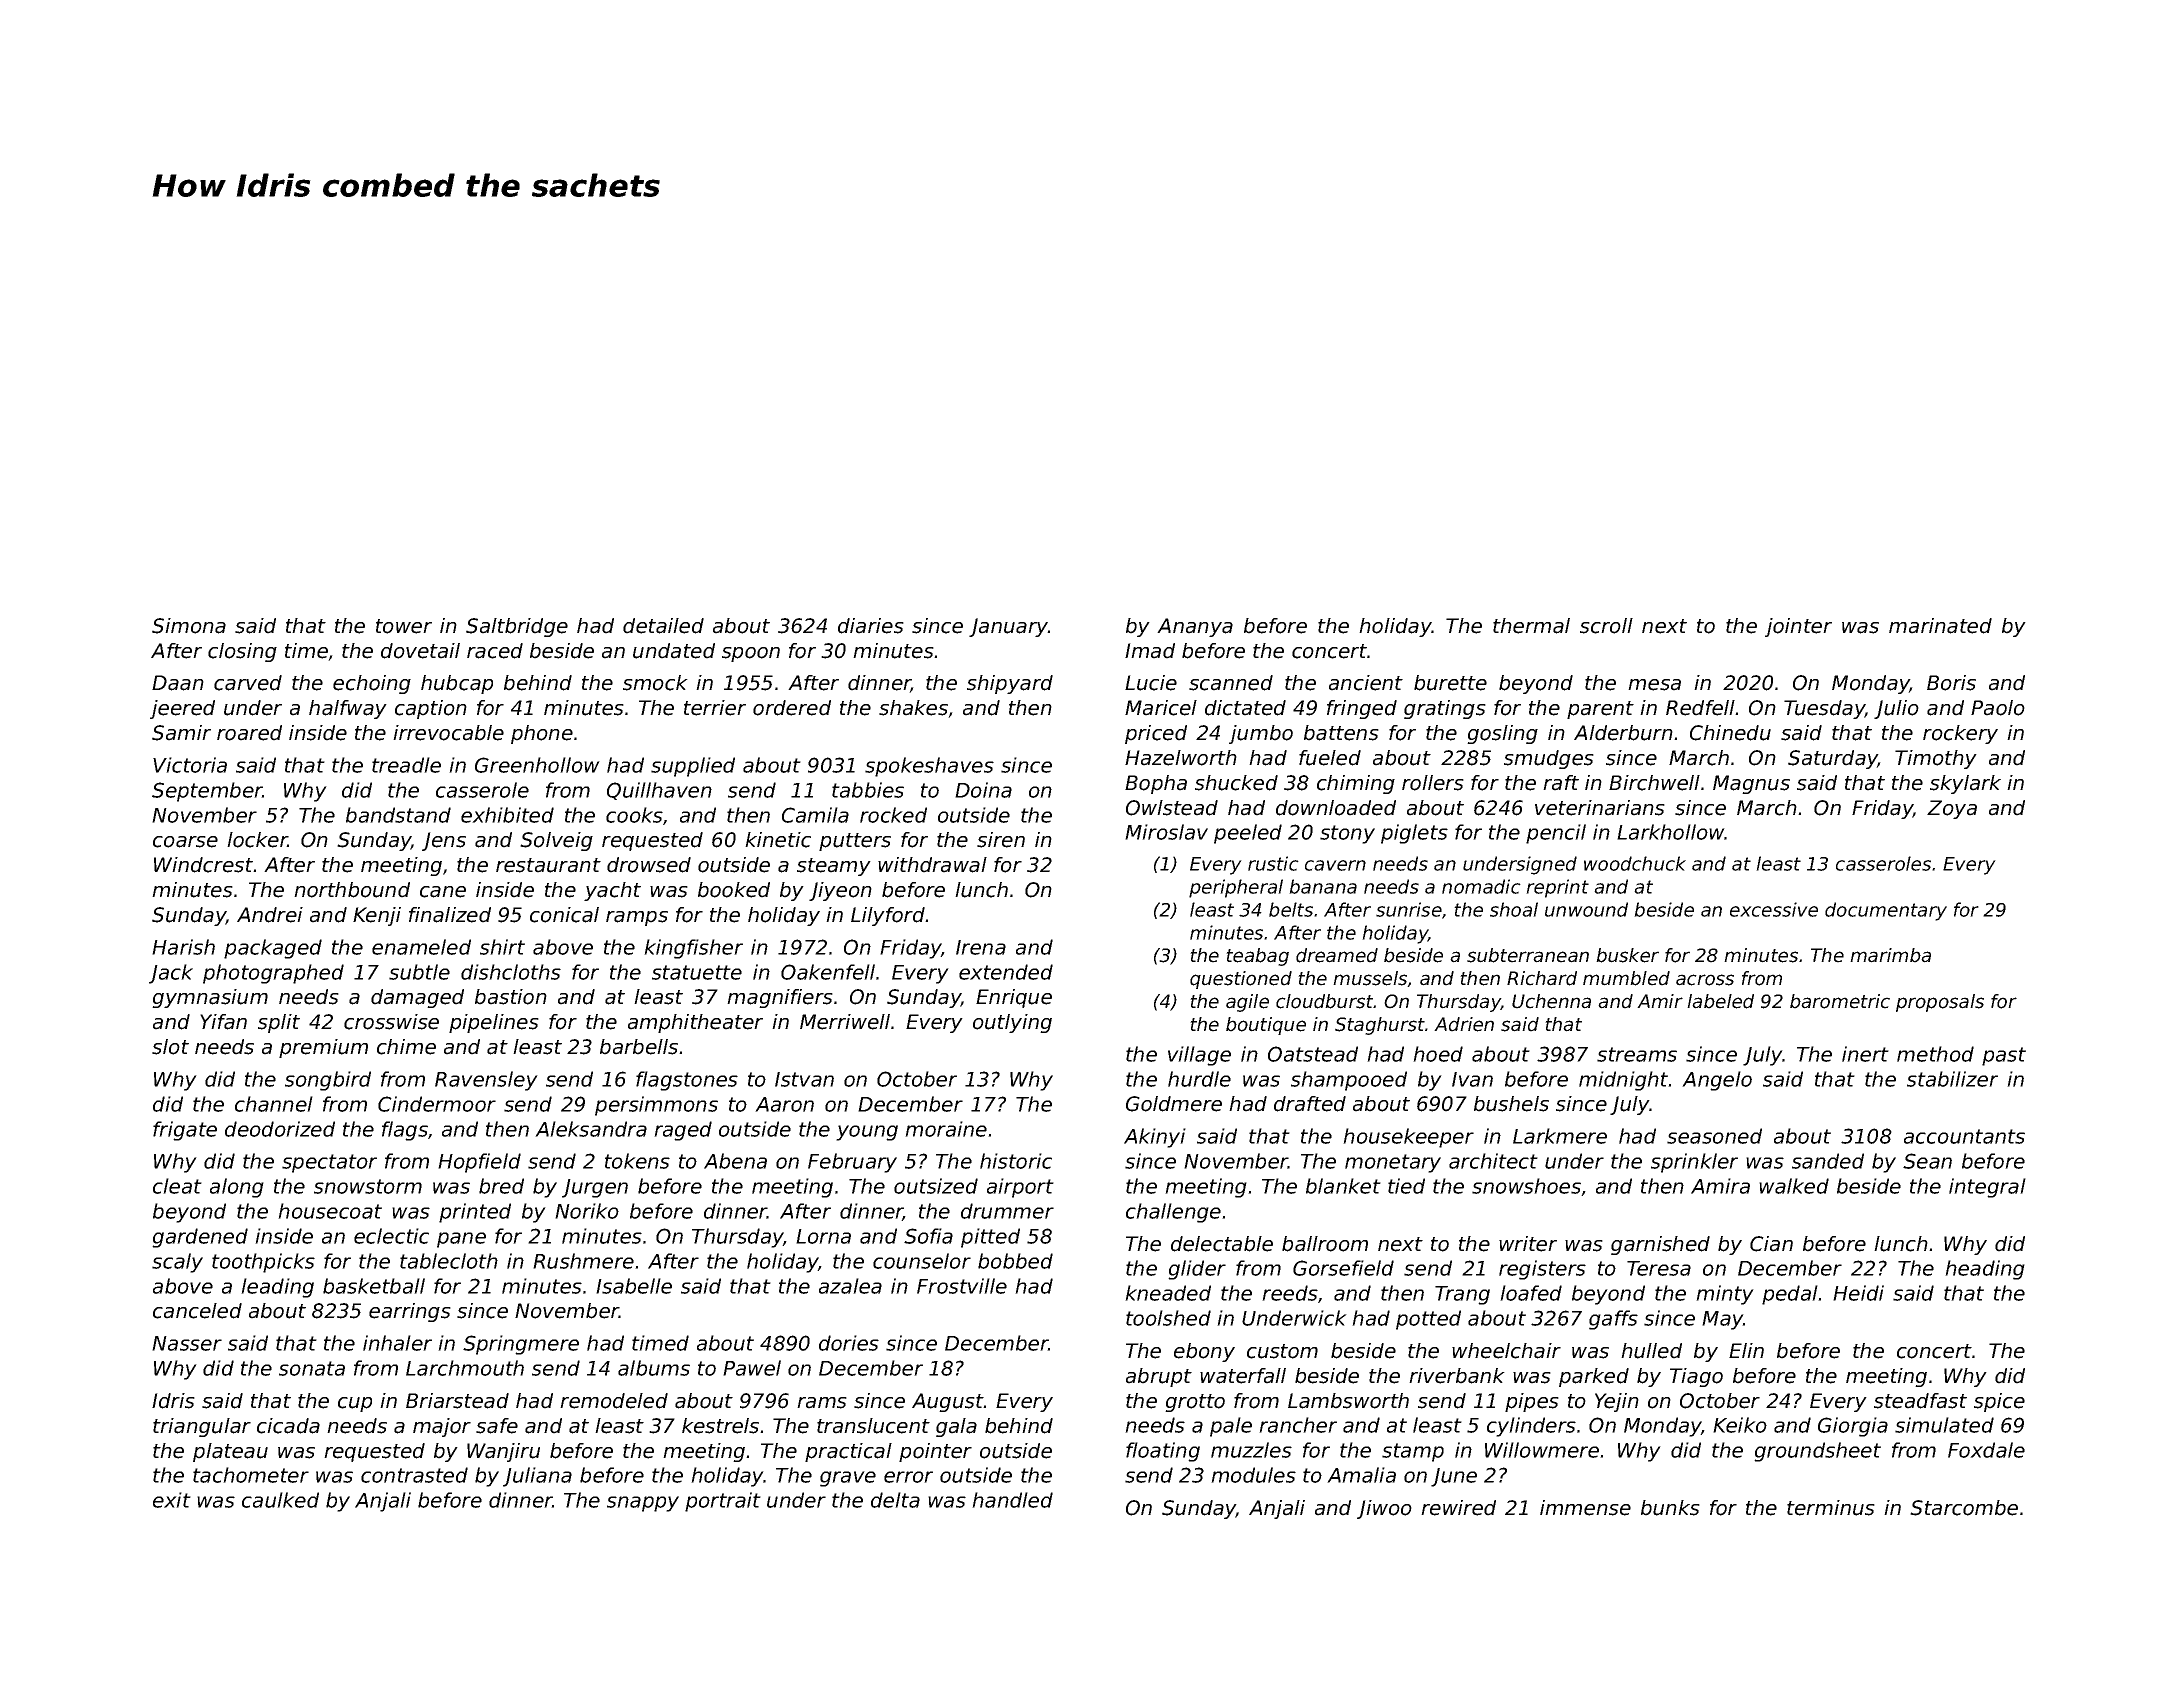 This screenshot has width=2178, height=1683. What do you see at coordinates (1016, 1161) in the screenshot?
I see `historic` at bounding box center [1016, 1161].
